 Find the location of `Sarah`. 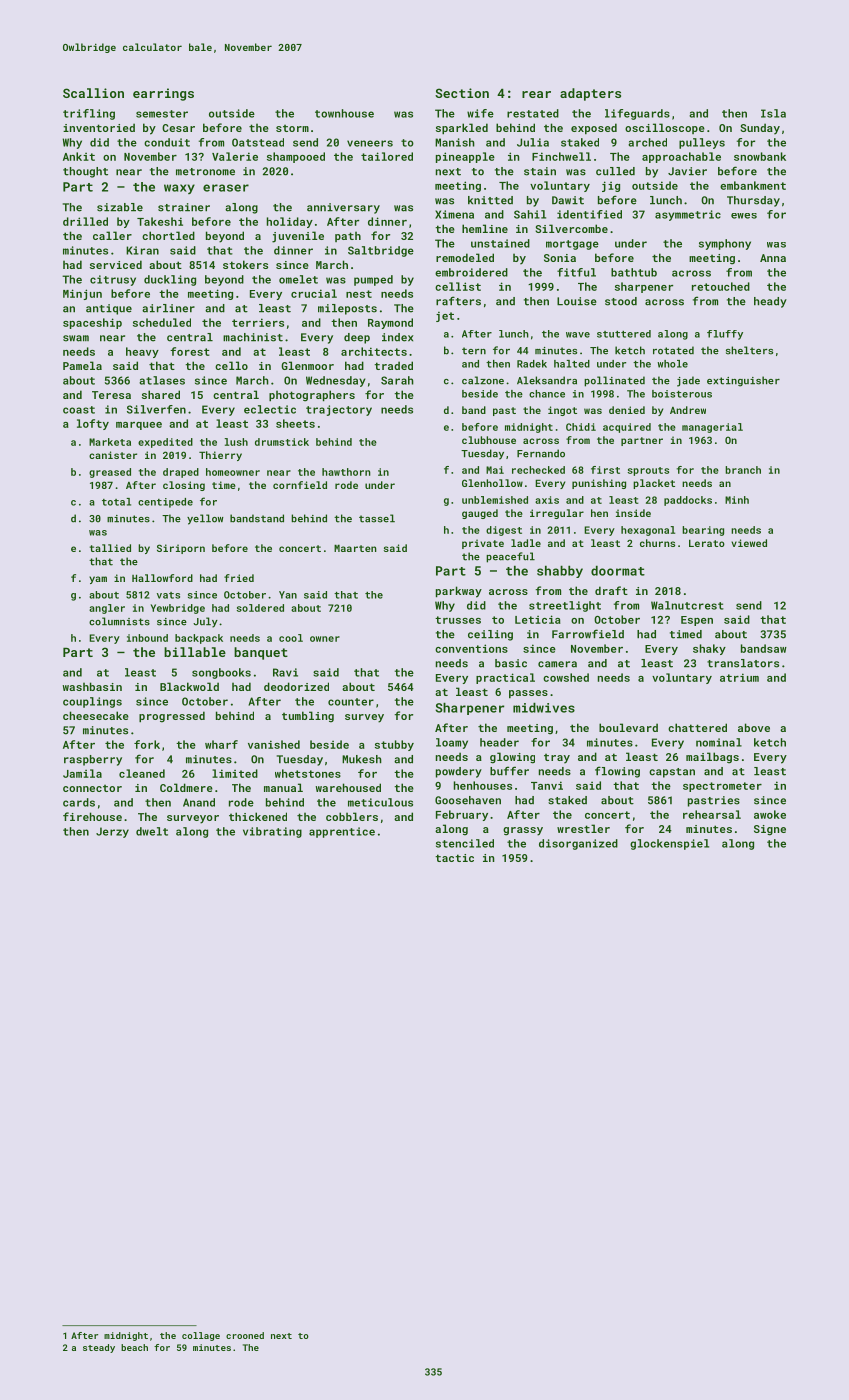

Sarah is located at coordinates (397, 380).
